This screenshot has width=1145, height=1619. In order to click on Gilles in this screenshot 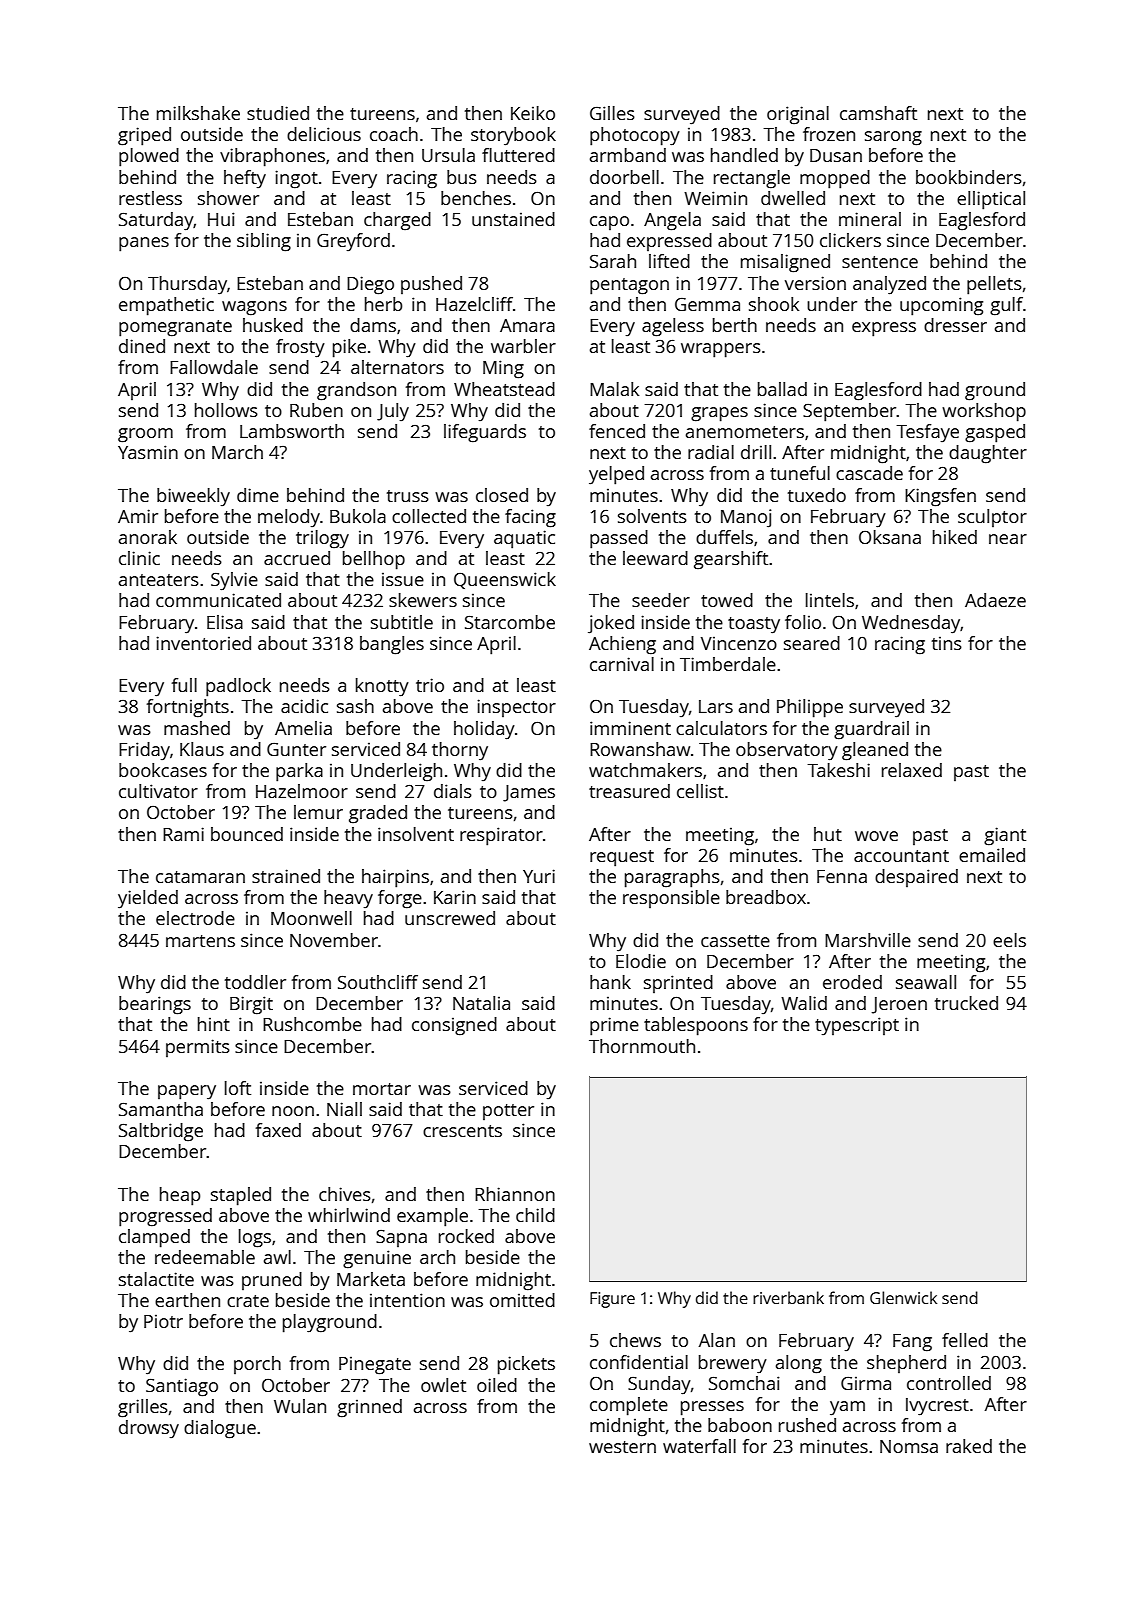, I will do `click(612, 113)`.
